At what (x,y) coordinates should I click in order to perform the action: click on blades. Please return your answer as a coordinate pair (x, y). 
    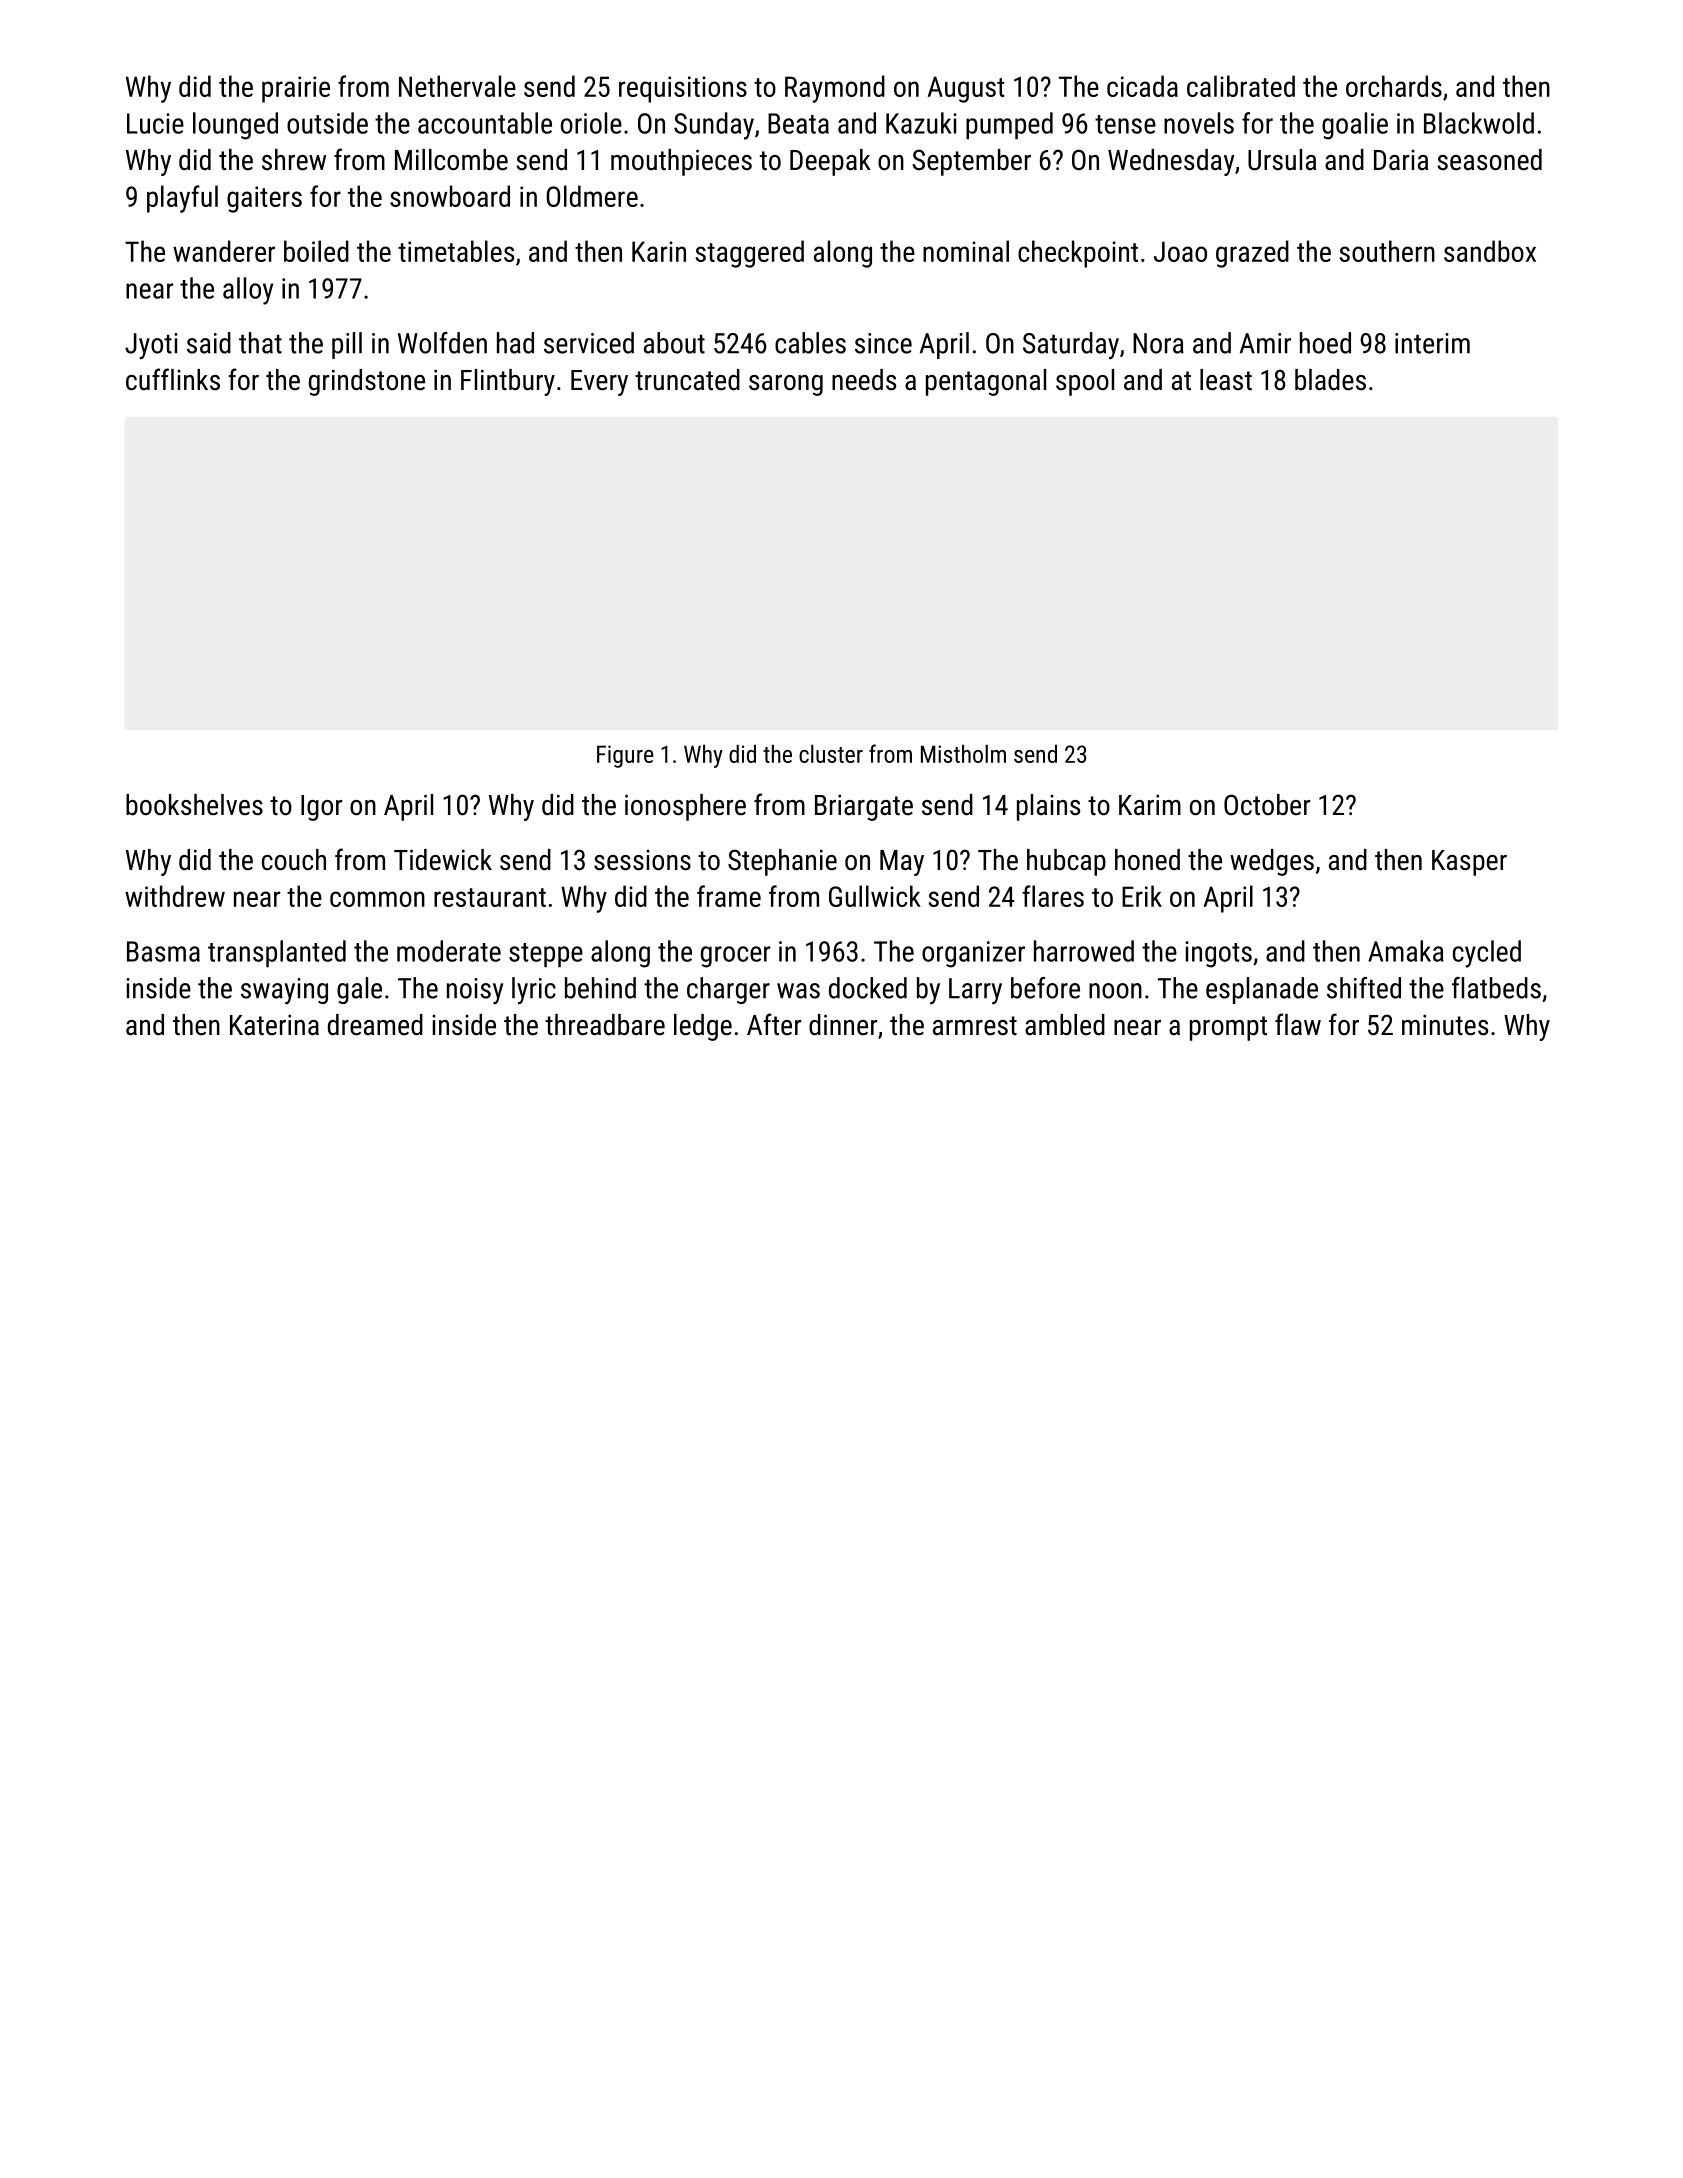
    Looking at the image, I should click on (1330, 380).
